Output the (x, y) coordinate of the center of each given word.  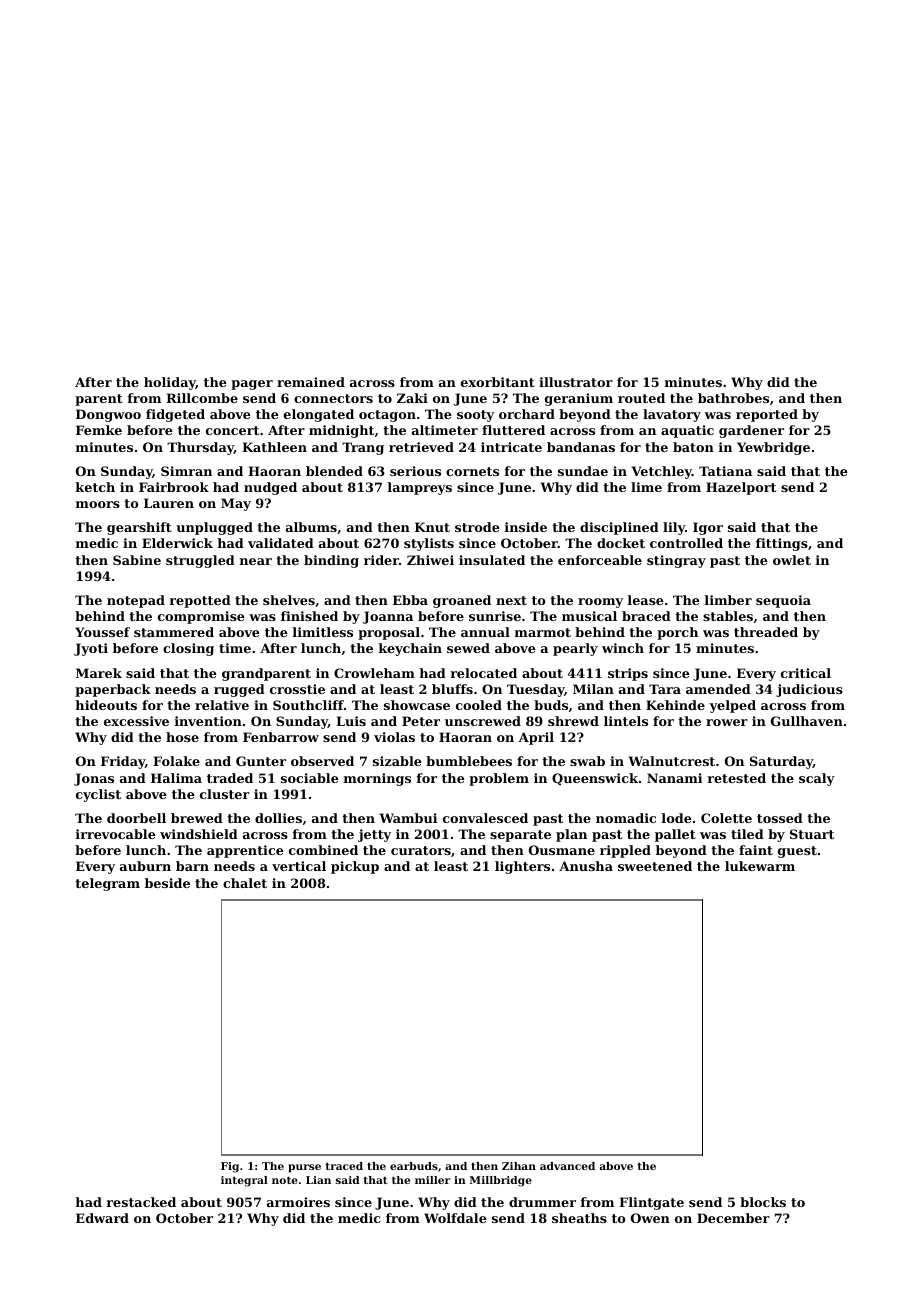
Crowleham (374, 673)
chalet (245, 883)
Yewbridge (773, 448)
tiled (747, 834)
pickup (355, 867)
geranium (579, 399)
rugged (239, 690)
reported (767, 415)
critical (806, 673)
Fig (230, 1167)
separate (520, 836)
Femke (99, 430)
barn (192, 866)
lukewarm (760, 866)
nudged (270, 488)
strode (477, 527)
